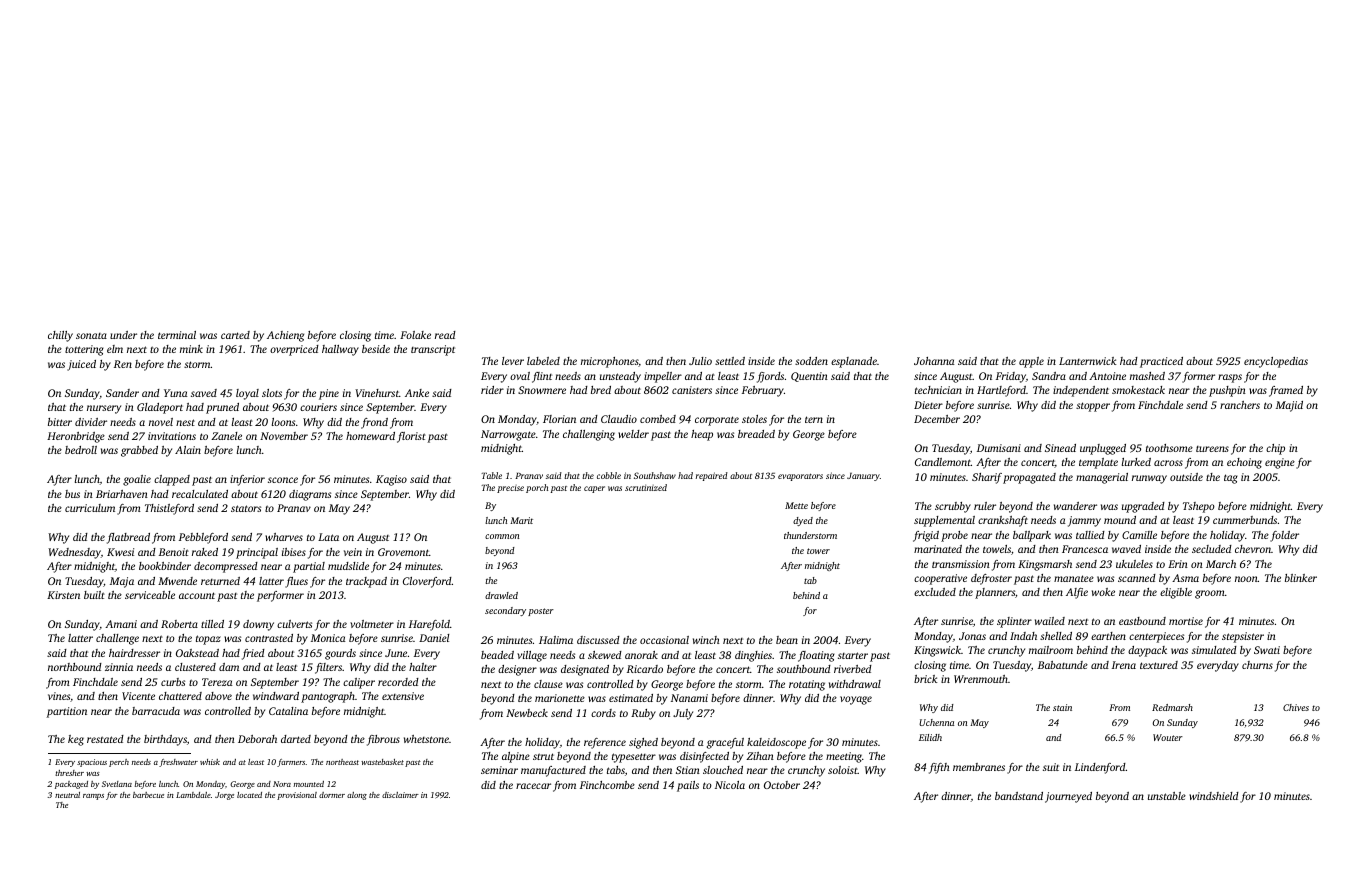  Describe the element at coordinates (513, 361) in the document. I see `lever` at that location.
